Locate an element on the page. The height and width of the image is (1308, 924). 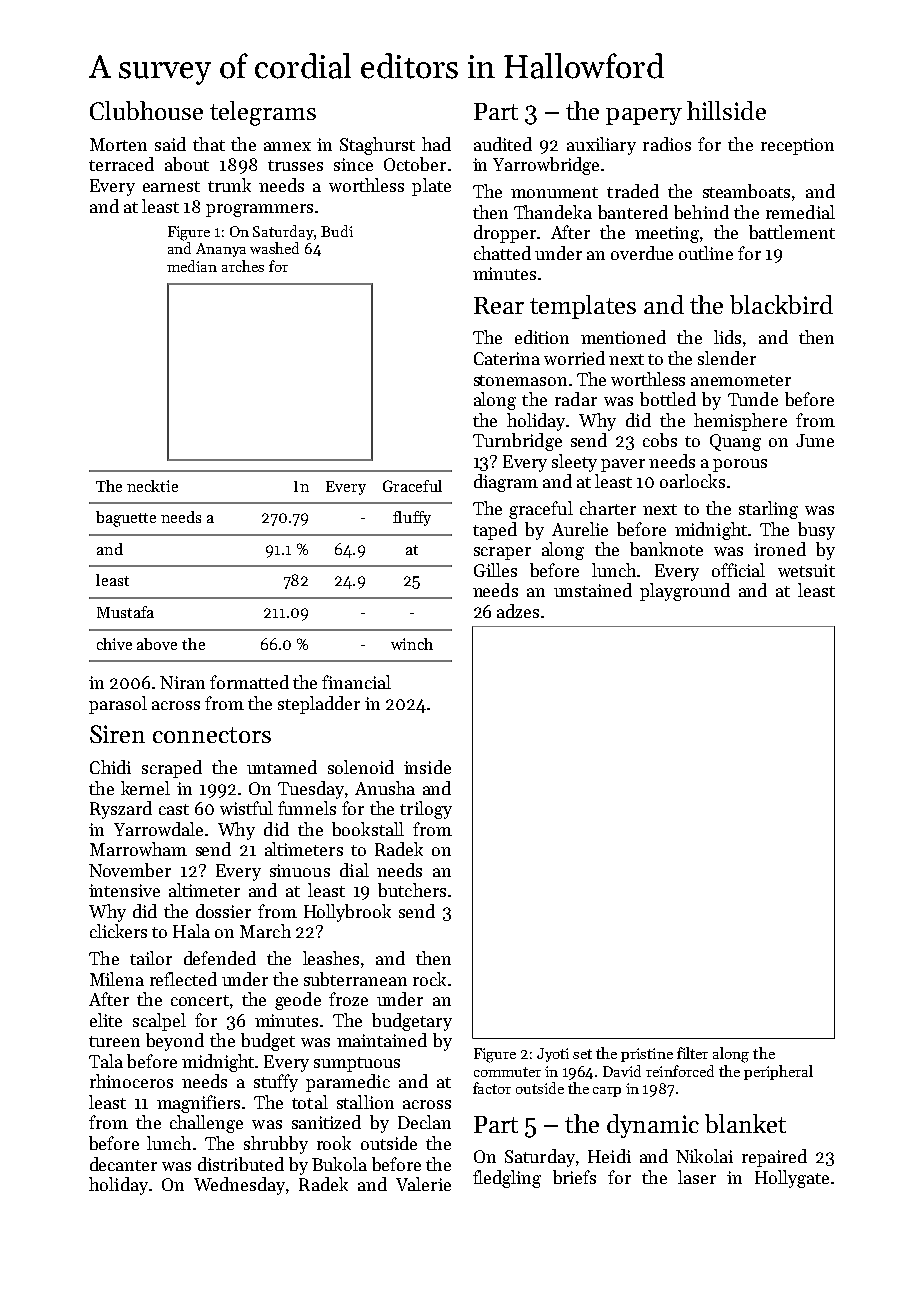
mentioned is located at coordinates (623, 337).
